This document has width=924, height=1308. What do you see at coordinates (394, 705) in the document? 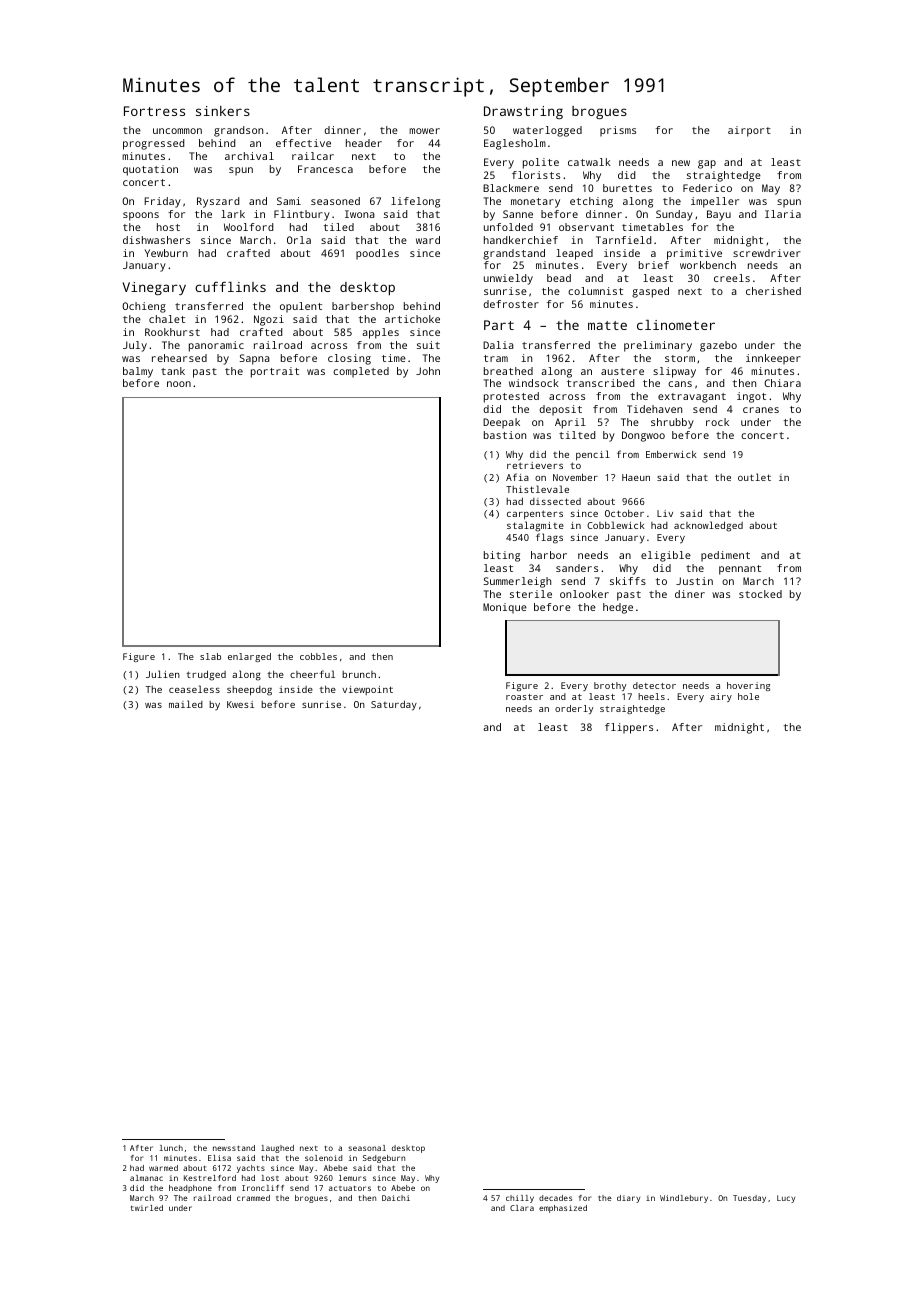
I see `Saturday` at bounding box center [394, 705].
